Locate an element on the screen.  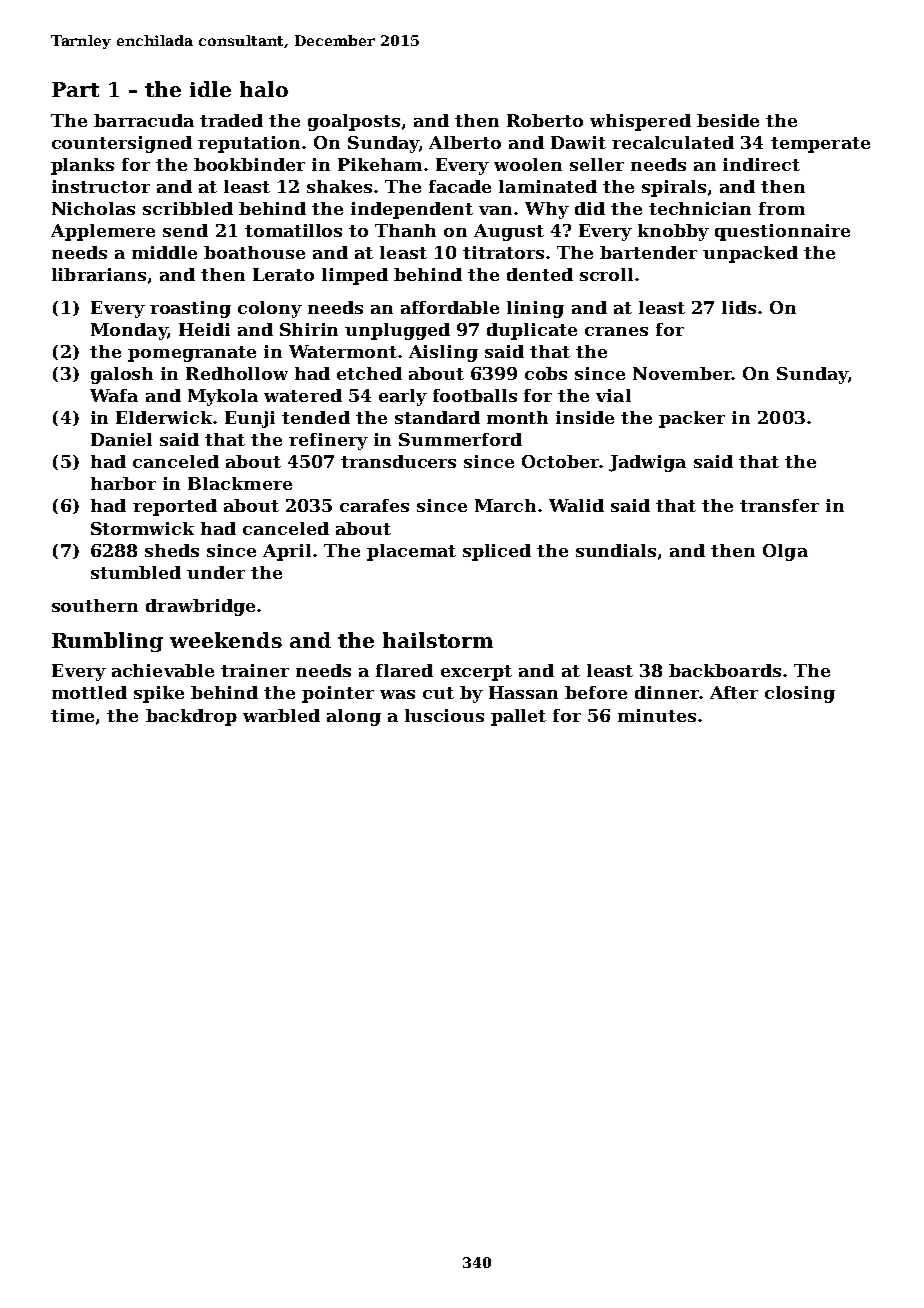
Thanh is located at coordinates (405, 230).
